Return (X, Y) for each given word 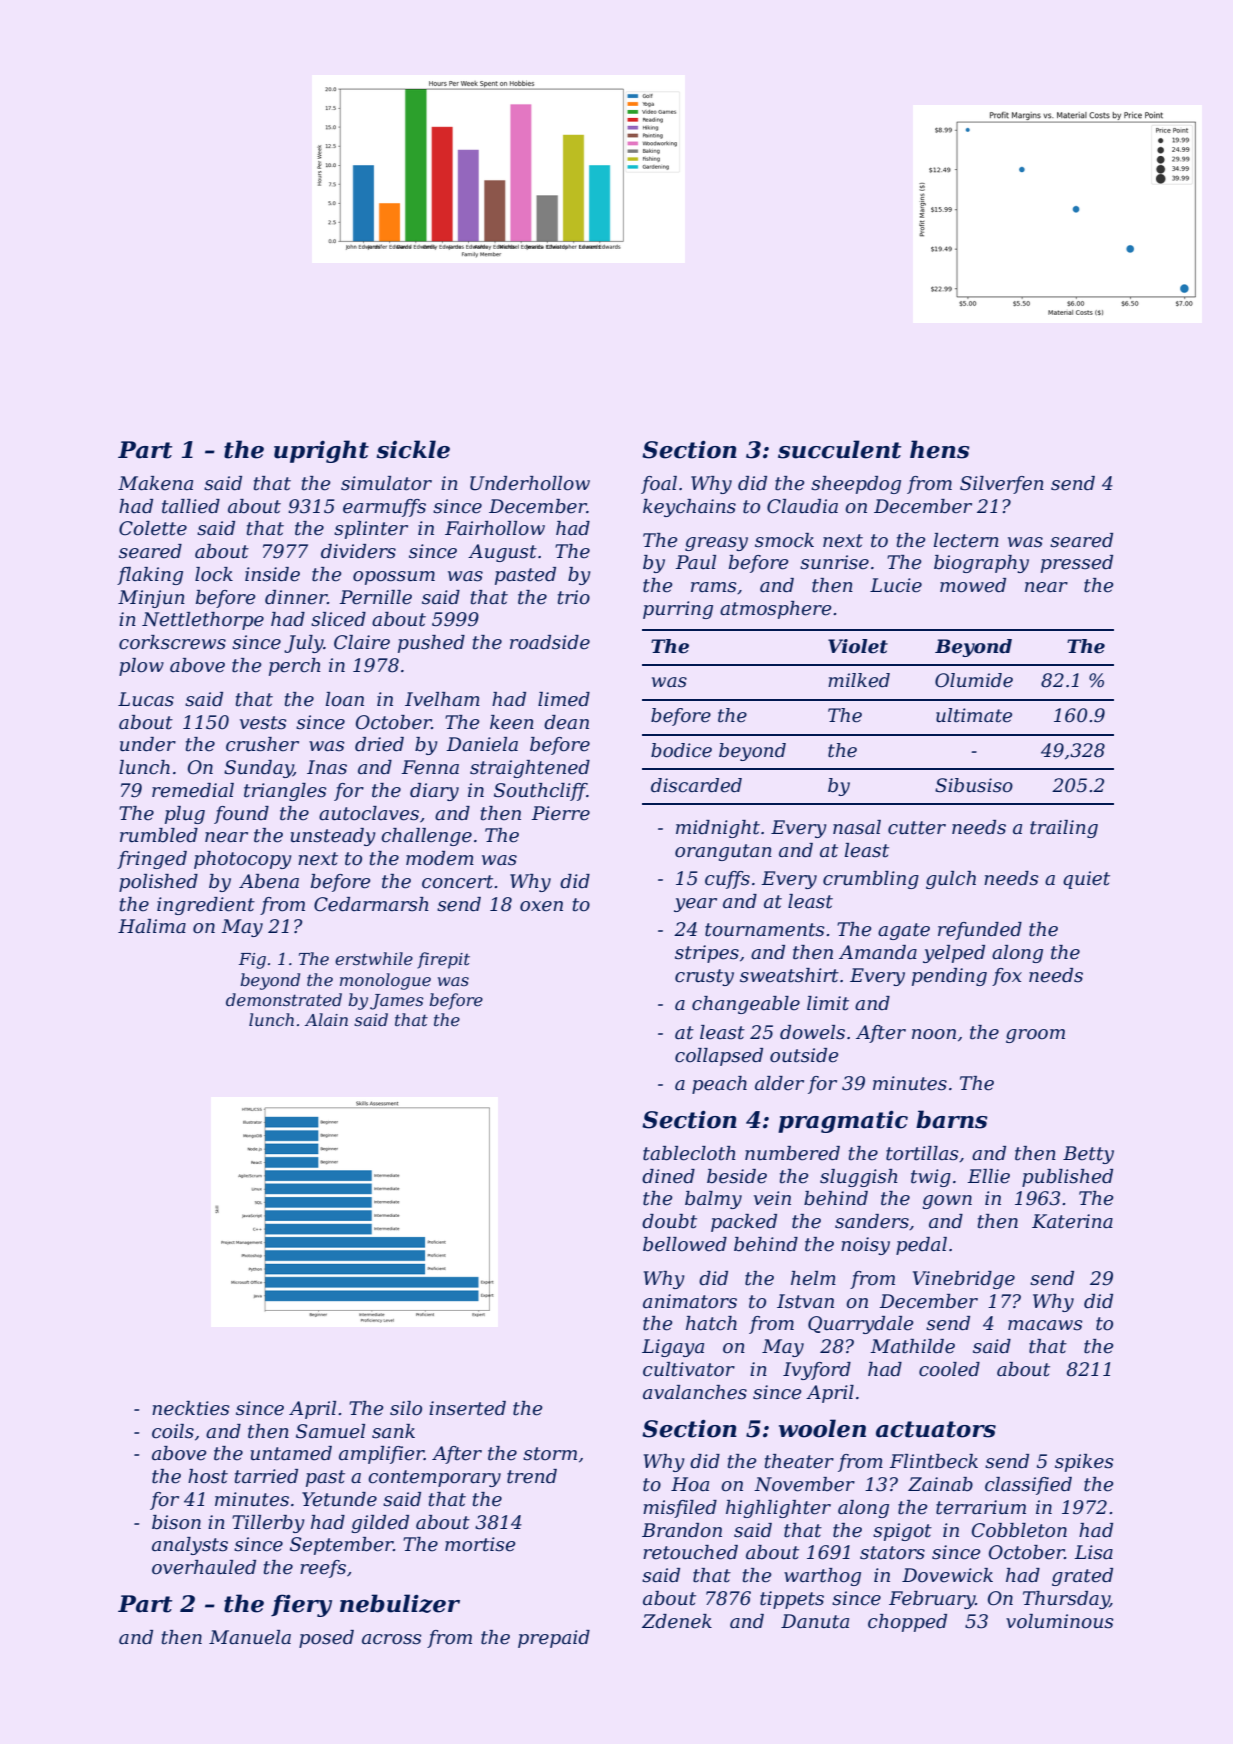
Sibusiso (974, 785)
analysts (190, 1546)
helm (813, 1278)
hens (940, 449)
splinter (371, 530)
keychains (689, 508)
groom (1035, 1036)
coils (173, 1431)
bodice (681, 750)
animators (690, 1301)
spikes (1084, 1463)
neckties (190, 1408)
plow (141, 667)
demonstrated (284, 999)
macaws (1045, 1325)
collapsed (719, 1057)
